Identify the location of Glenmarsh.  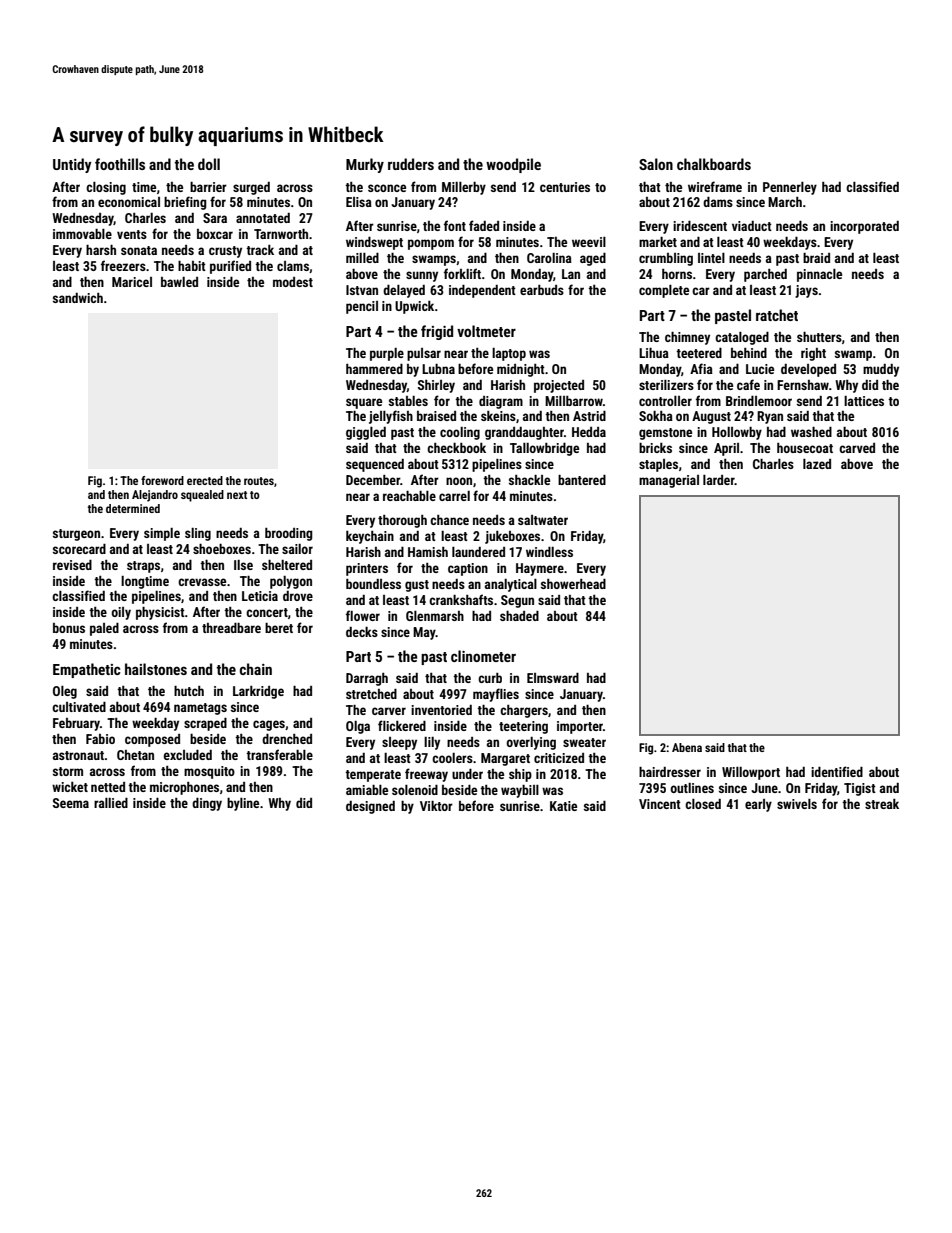
(435, 616).
